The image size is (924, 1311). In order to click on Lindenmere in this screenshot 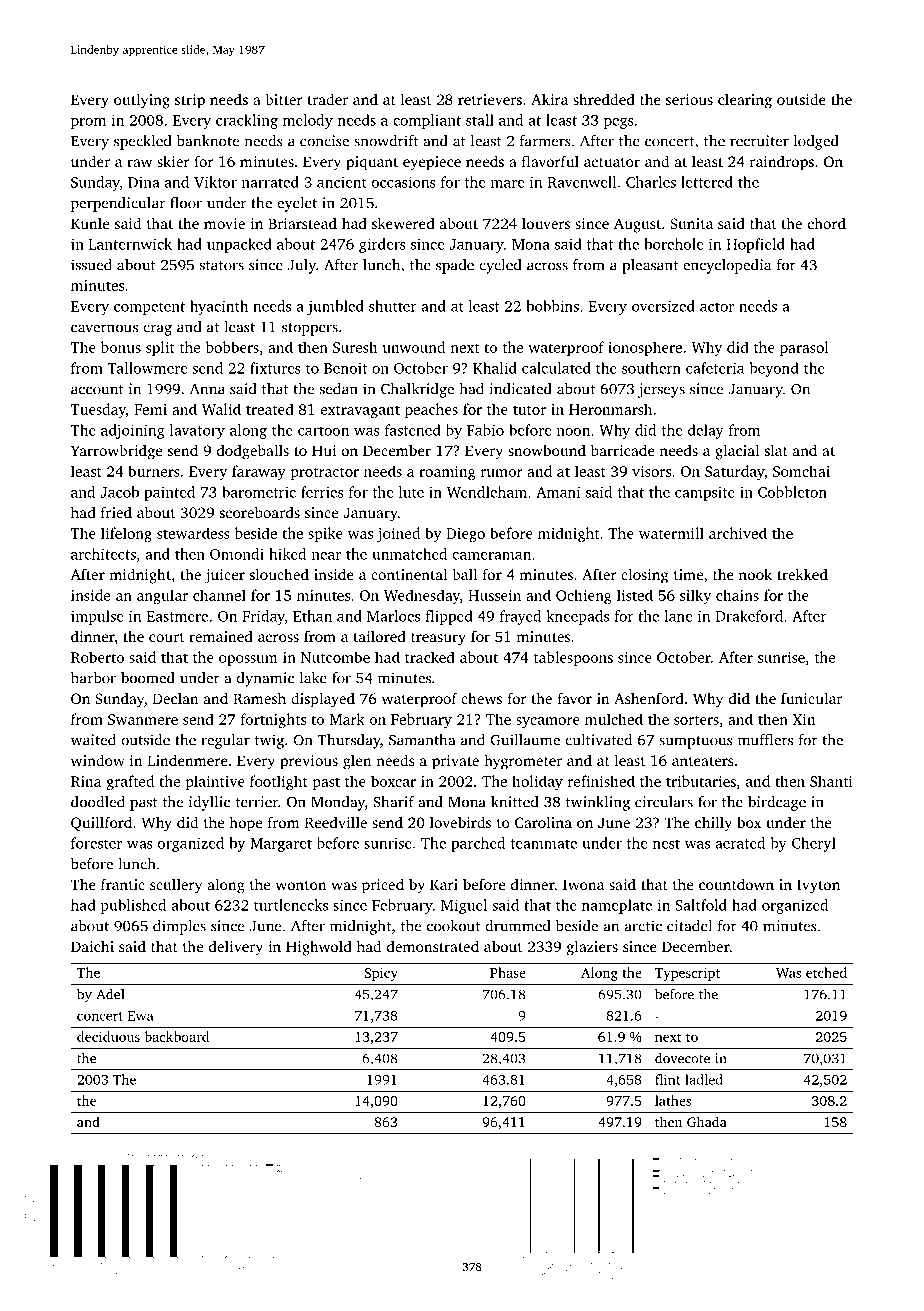, I will do `click(188, 760)`.
